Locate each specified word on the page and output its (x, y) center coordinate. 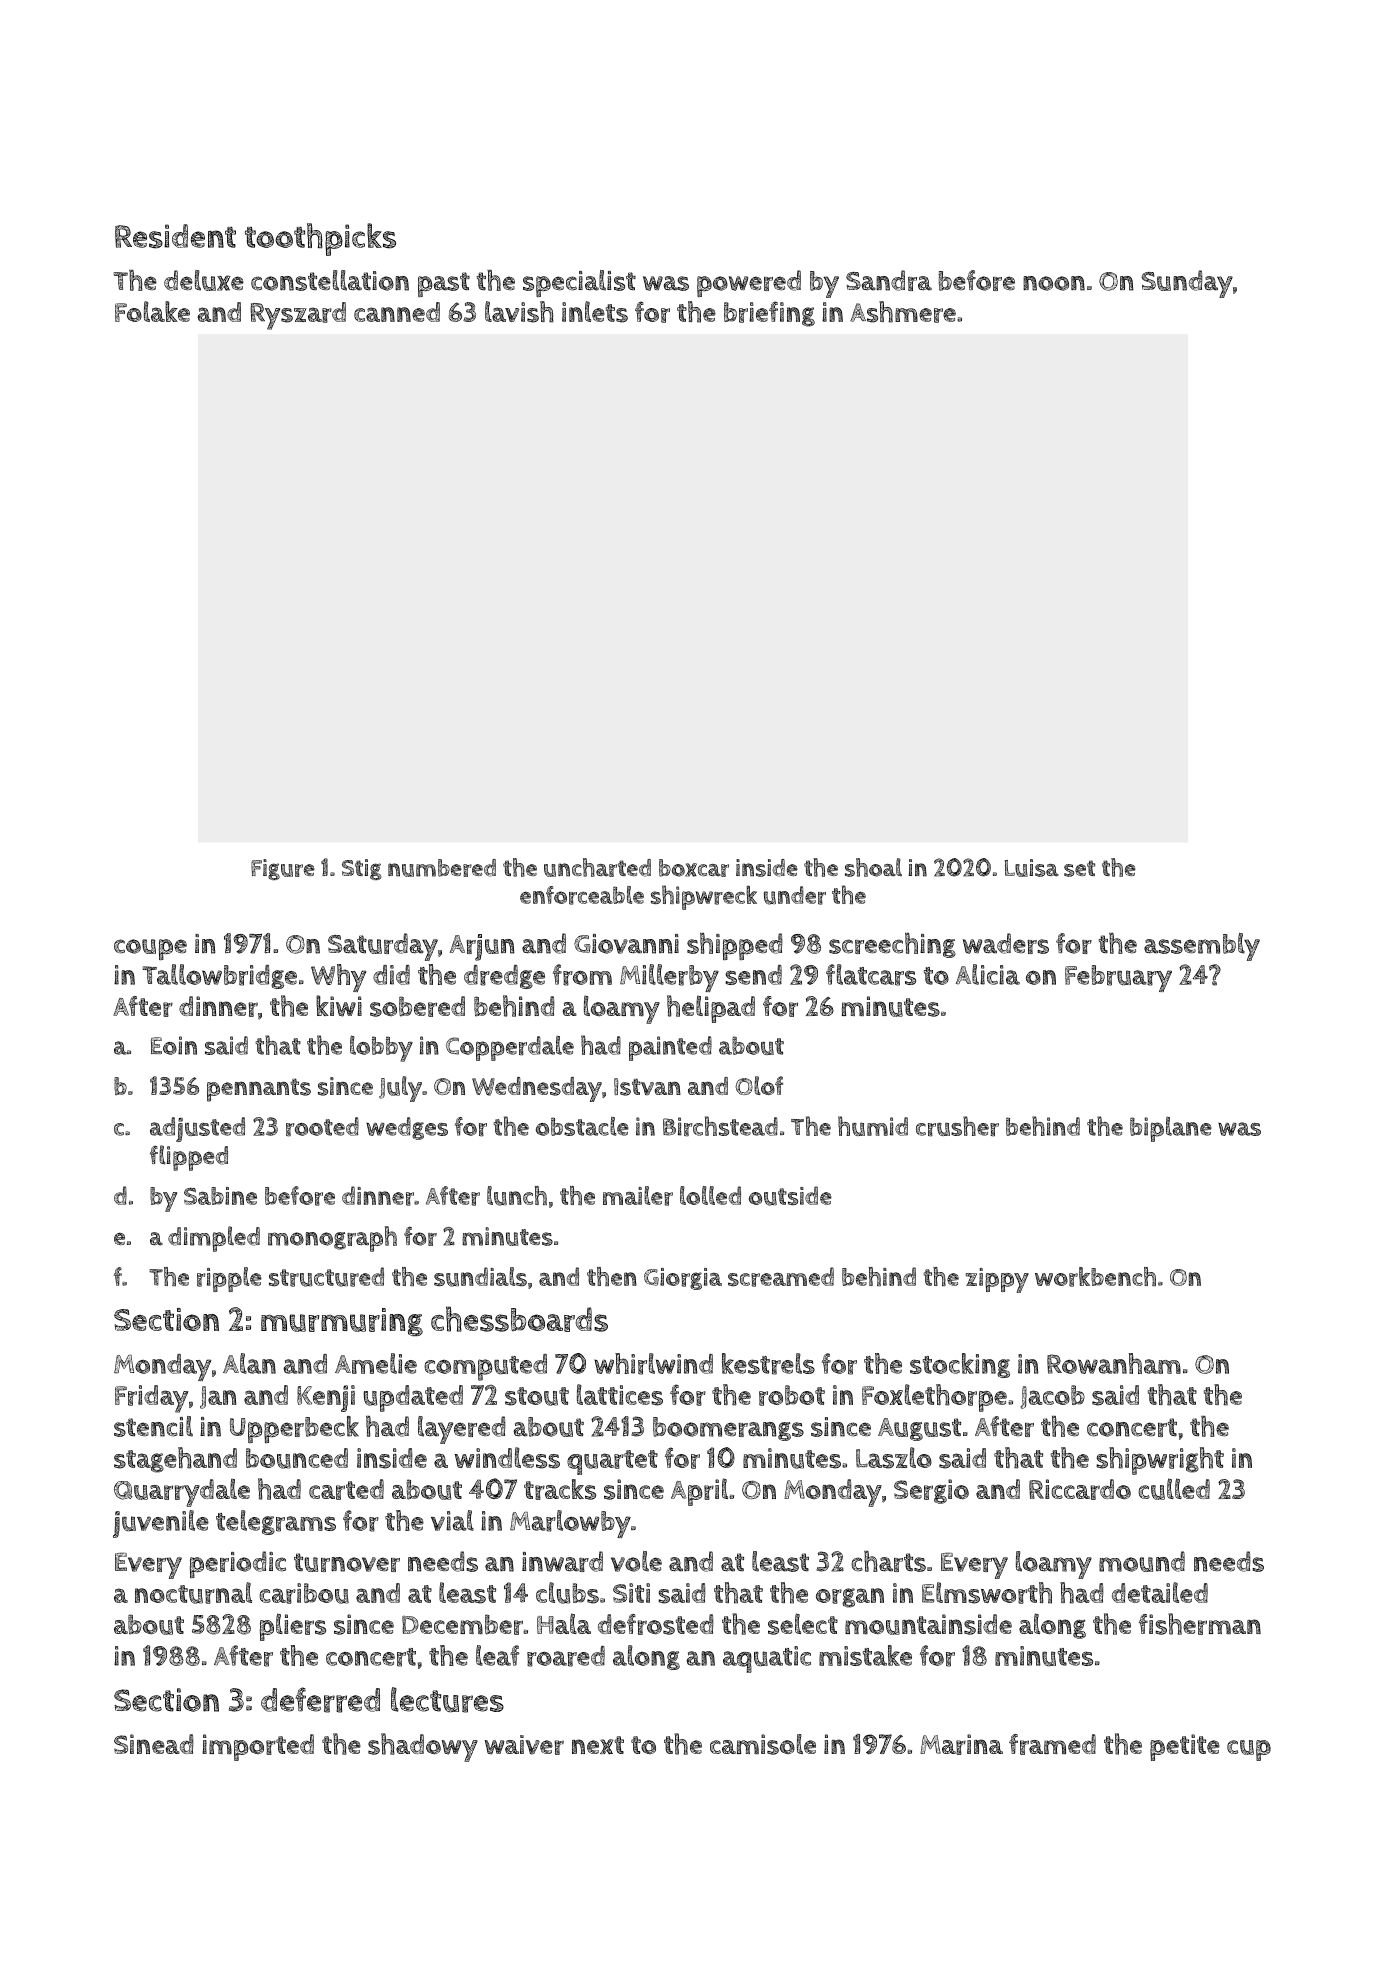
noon (1054, 283)
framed (1052, 1744)
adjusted (197, 1129)
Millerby (669, 978)
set (1079, 868)
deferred (320, 1700)
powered (749, 283)
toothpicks (320, 239)
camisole (763, 1744)
